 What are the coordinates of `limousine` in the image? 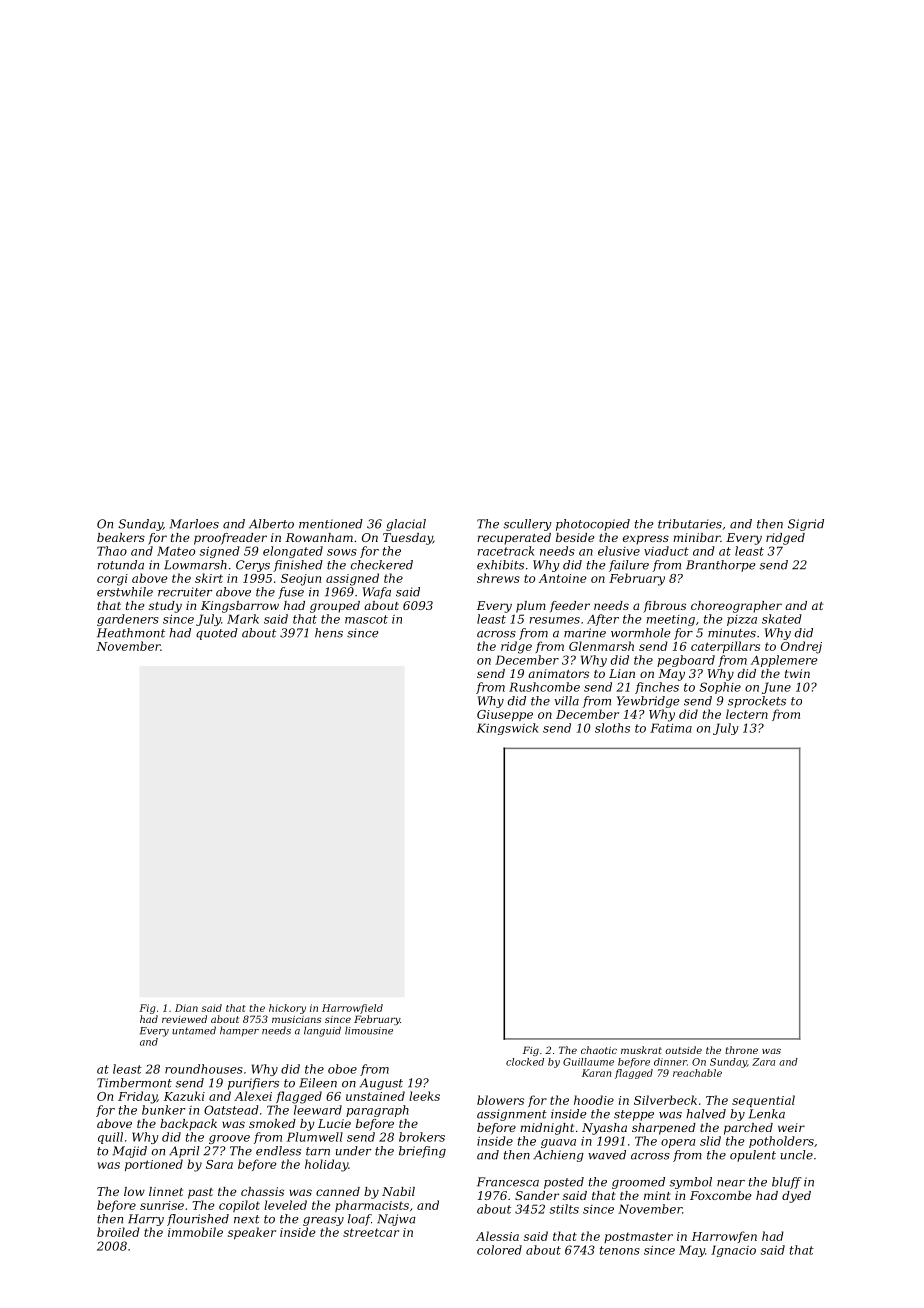 It's located at (369, 1030).
